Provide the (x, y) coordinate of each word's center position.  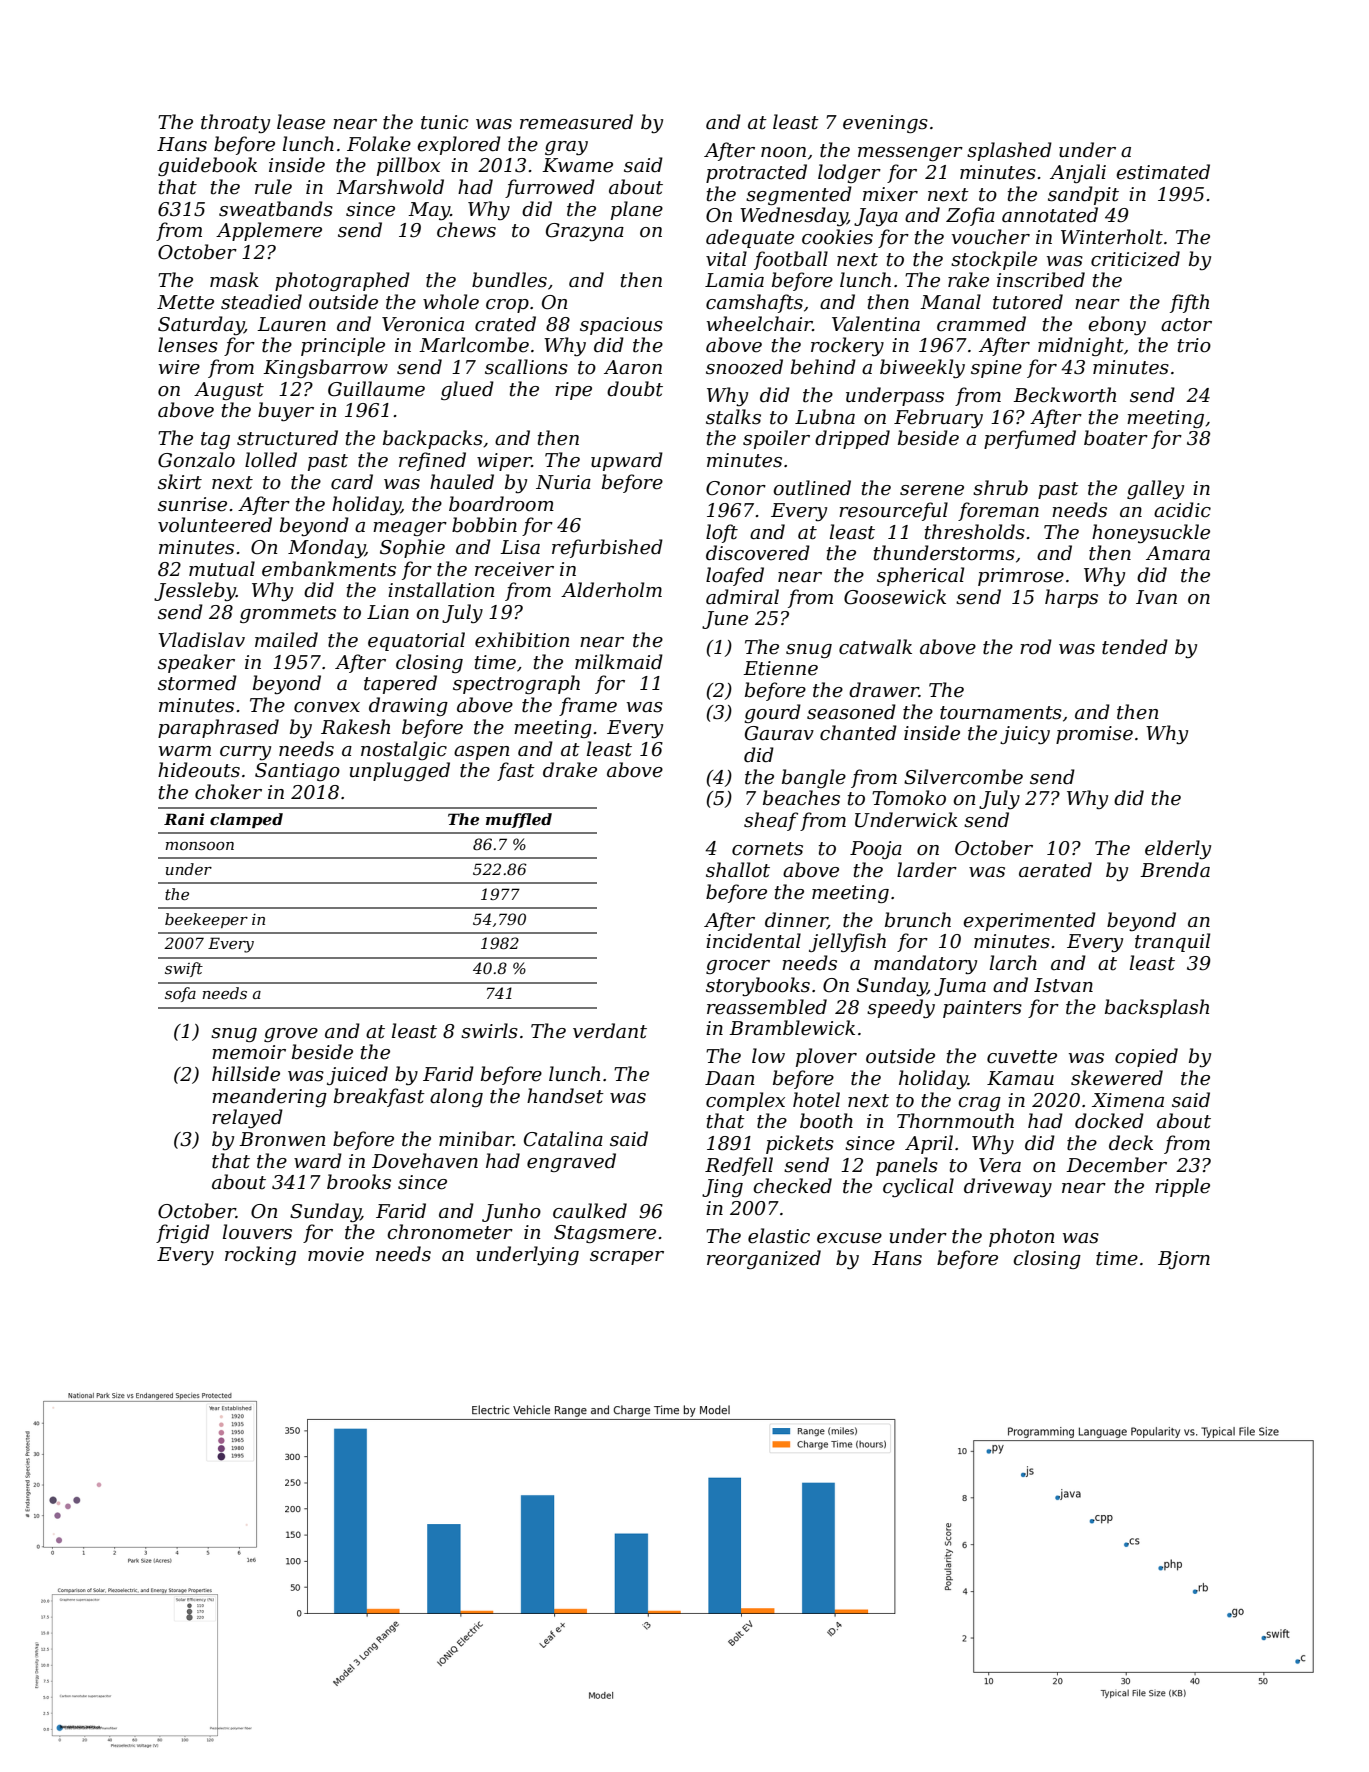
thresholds (975, 532)
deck (1131, 1143)
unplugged (399, 771)
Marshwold (390, 187)
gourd (773, 713)
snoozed (744, 367)
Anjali (1078, 173)
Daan (730, 1078)
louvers (257, 1232)
